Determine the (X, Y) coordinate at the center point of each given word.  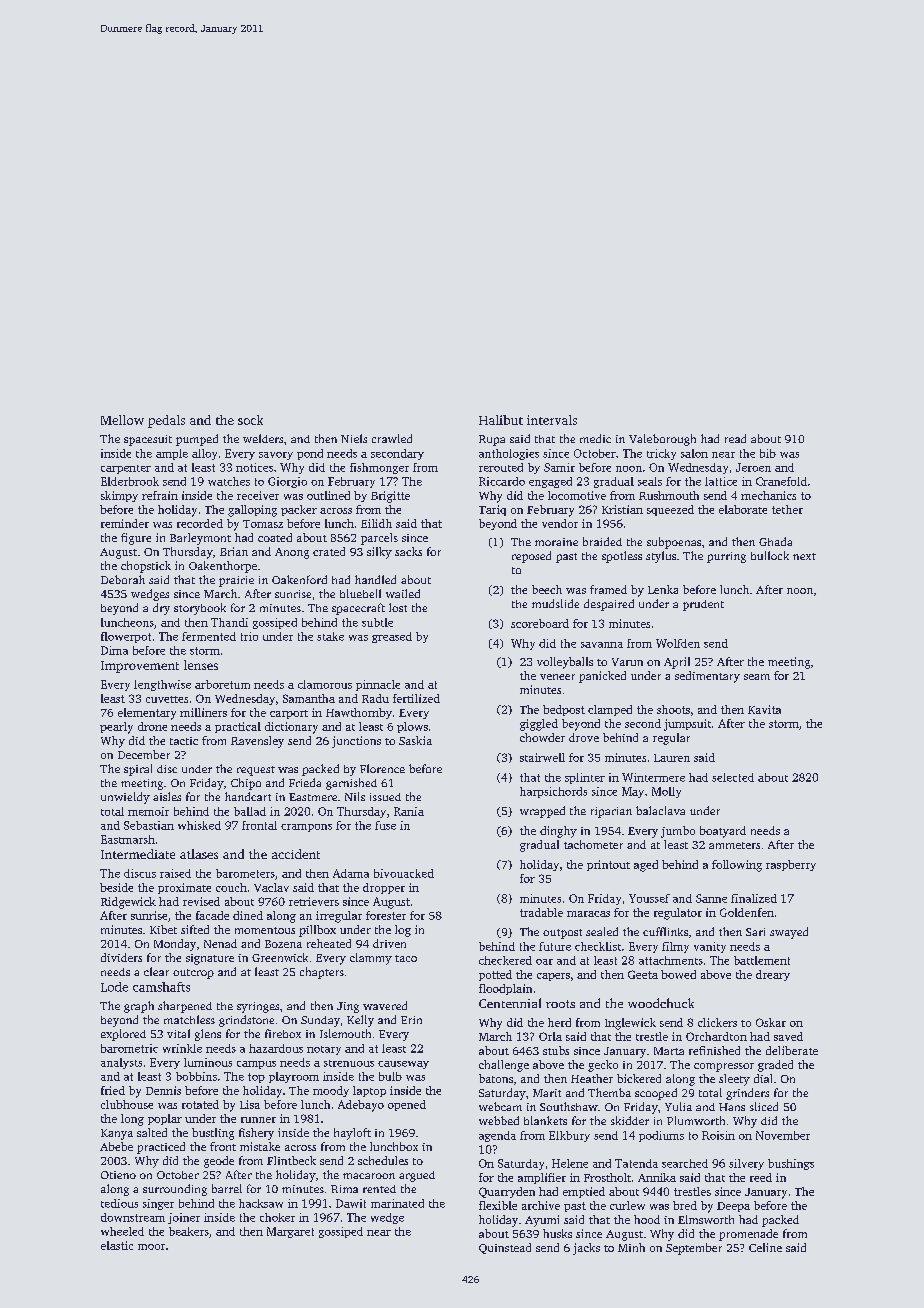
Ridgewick (128, 903)
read (735, 438)
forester (386, 915)
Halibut (501, 420)
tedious (119, 1203)
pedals (166, 421)
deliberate (792, 1050)
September (694, 1249)
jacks (586, 1249)
